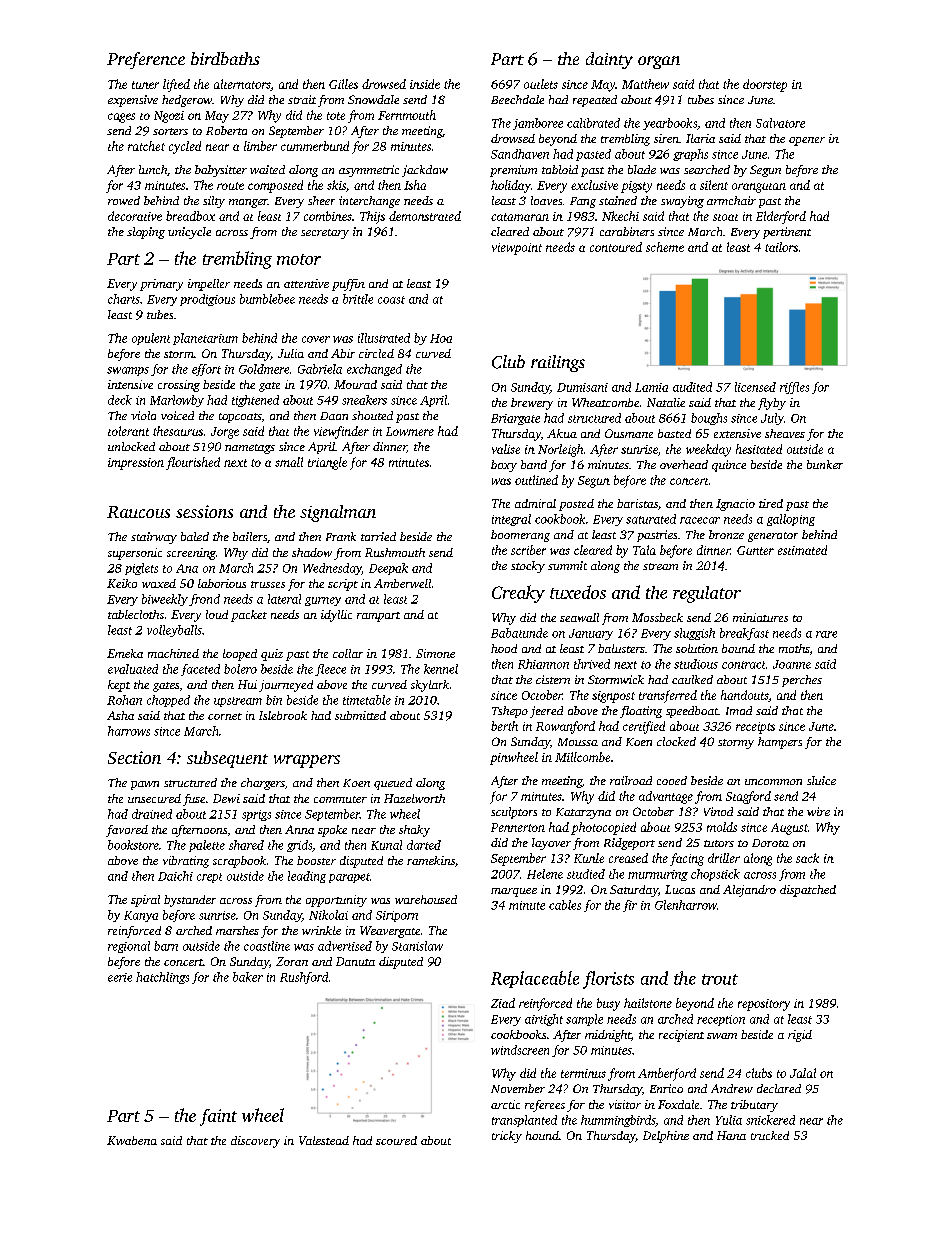 The width and height of the image is (952, 1233). What do you see at coordinates (395, 552) in the image?
I see `Rushmouth` at bounding box center [395, 552].
